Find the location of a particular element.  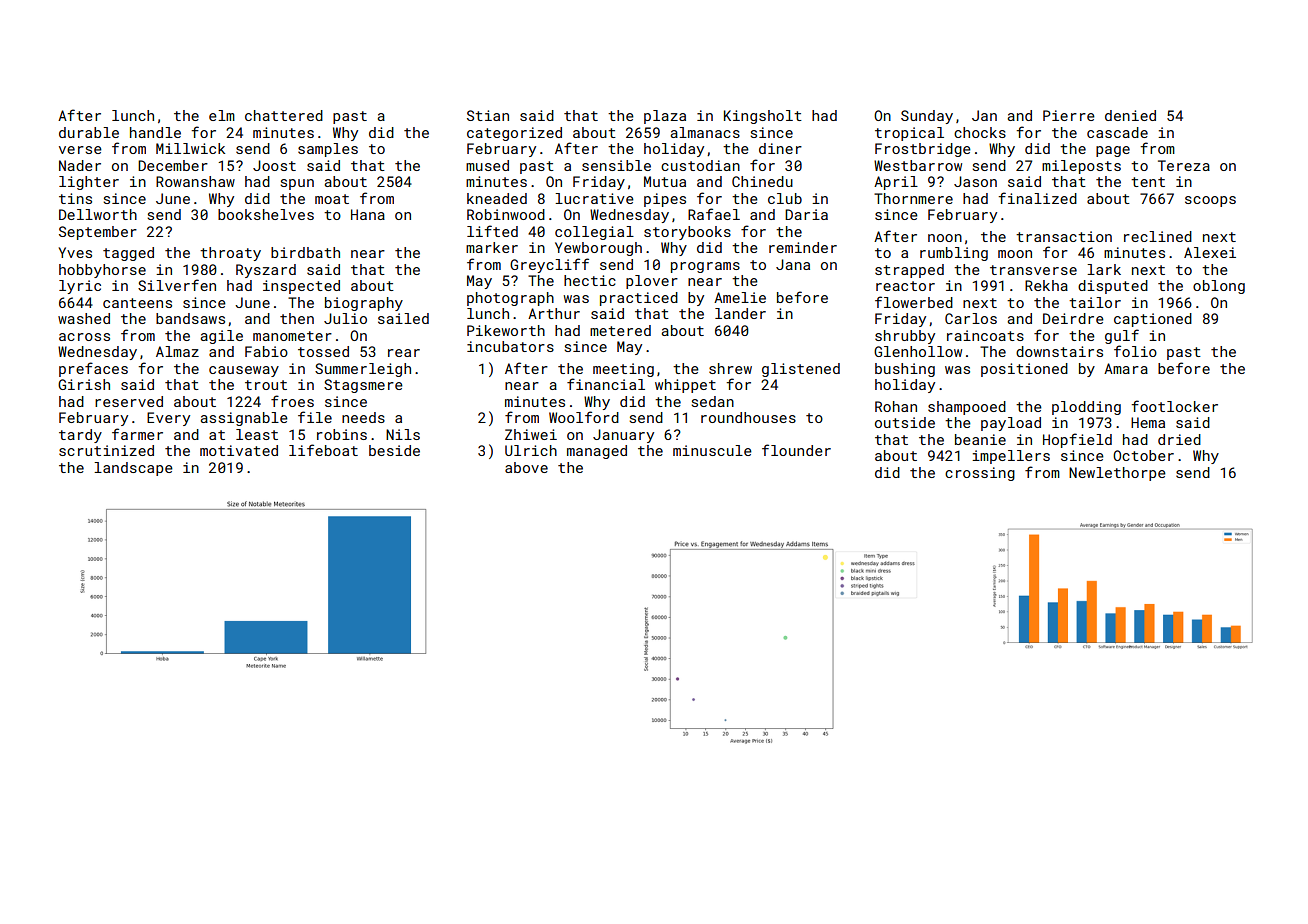

elm is located at coordinates (222, 115).
